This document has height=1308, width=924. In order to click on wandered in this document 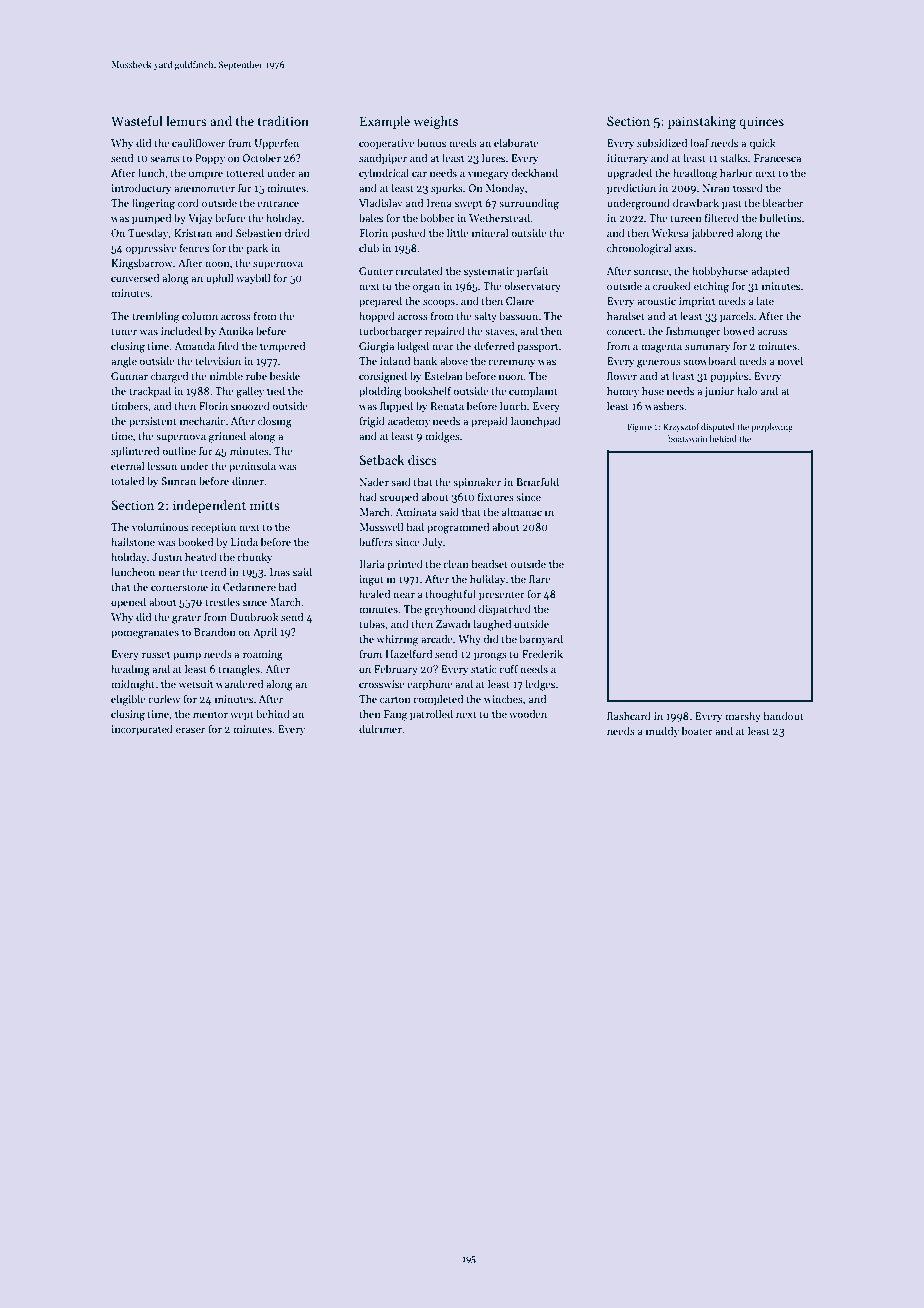, I will do `click(239, 683)`.
